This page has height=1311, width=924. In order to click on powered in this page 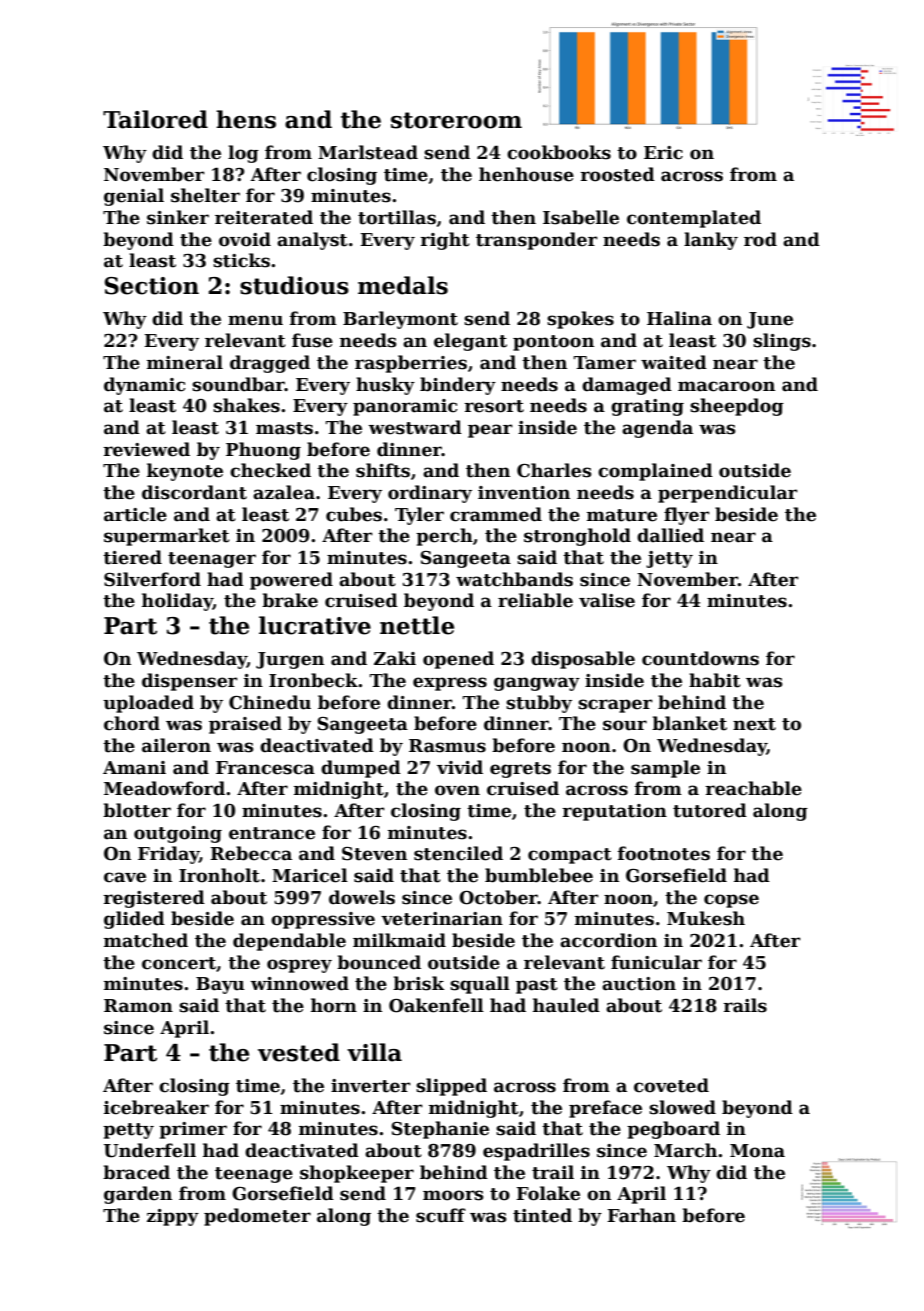, I will do `click(291, 581)`.
